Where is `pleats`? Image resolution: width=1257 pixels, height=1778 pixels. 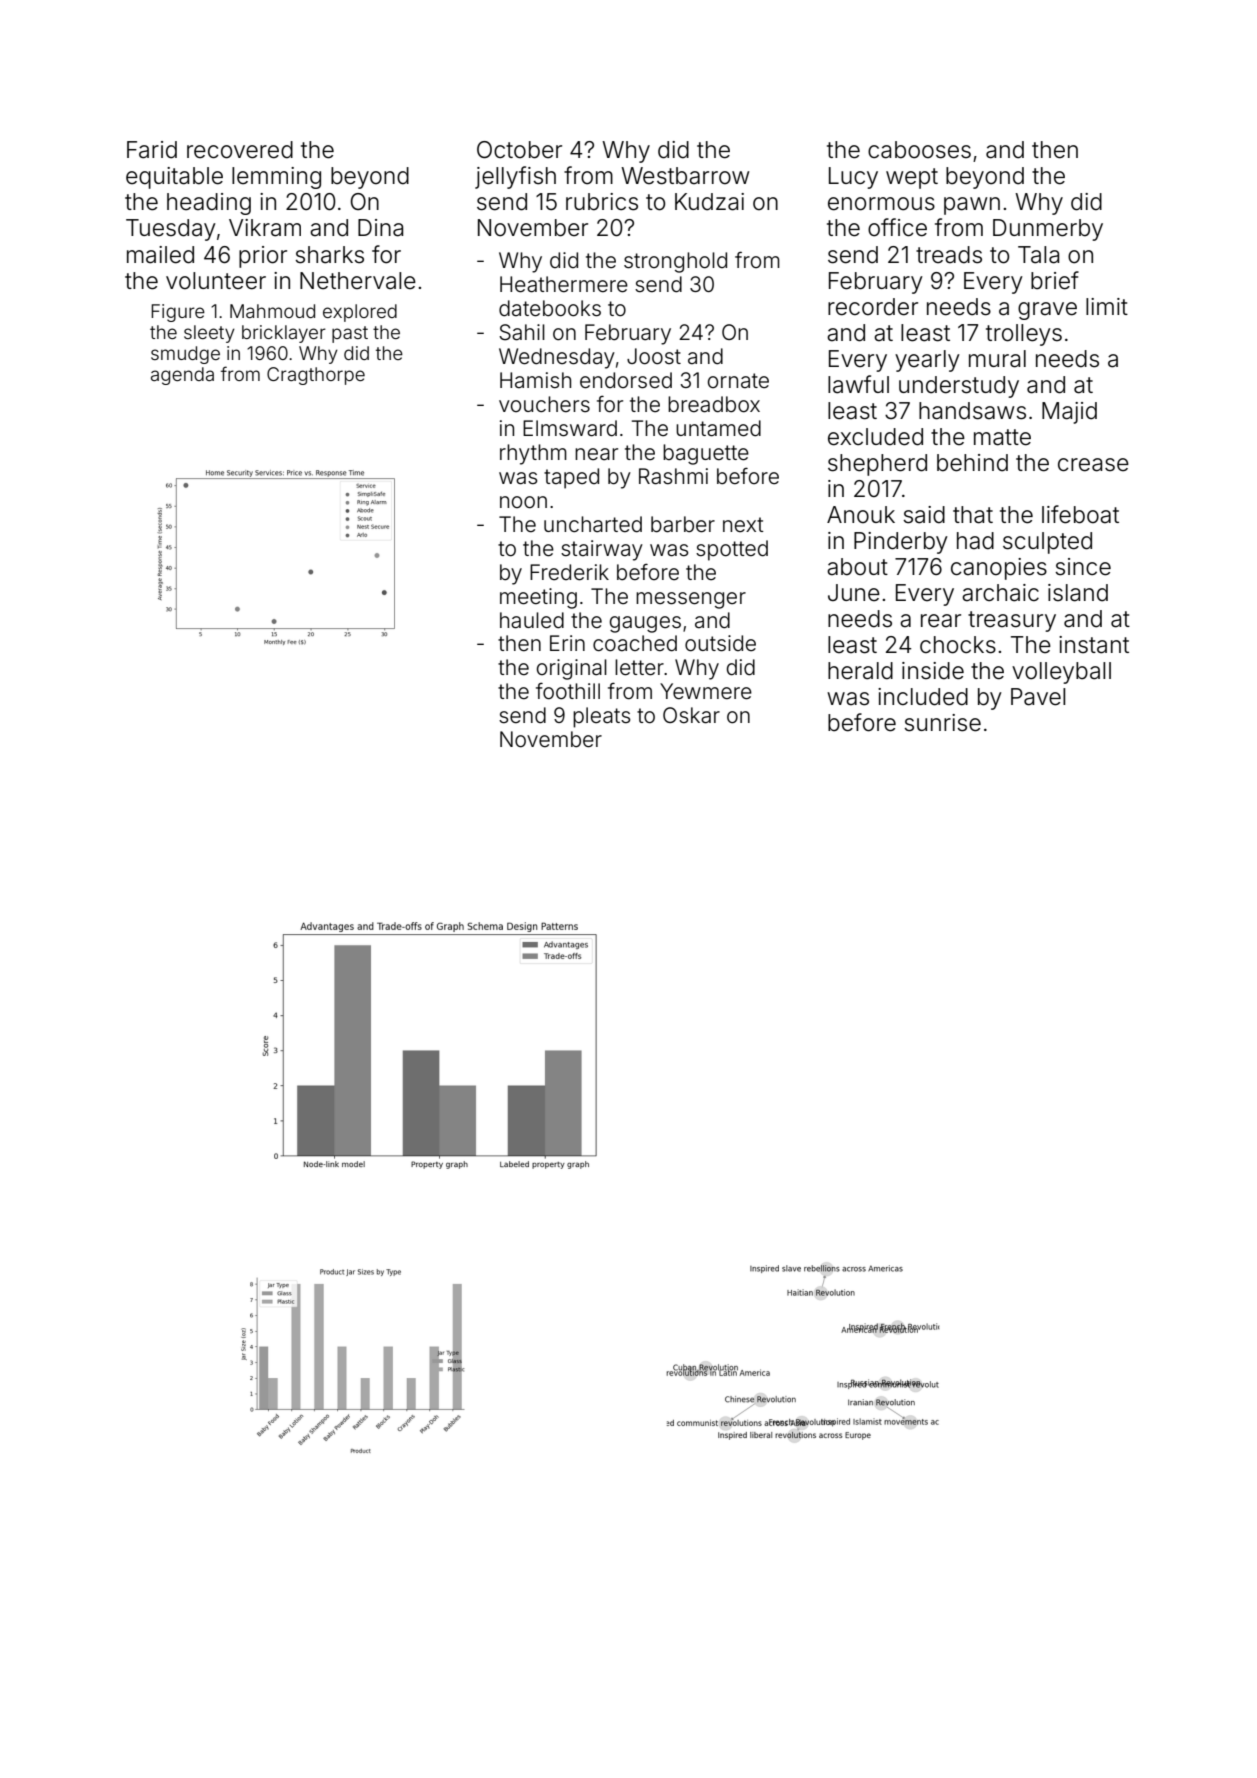
pleats is located at coordinates (601, 717).
